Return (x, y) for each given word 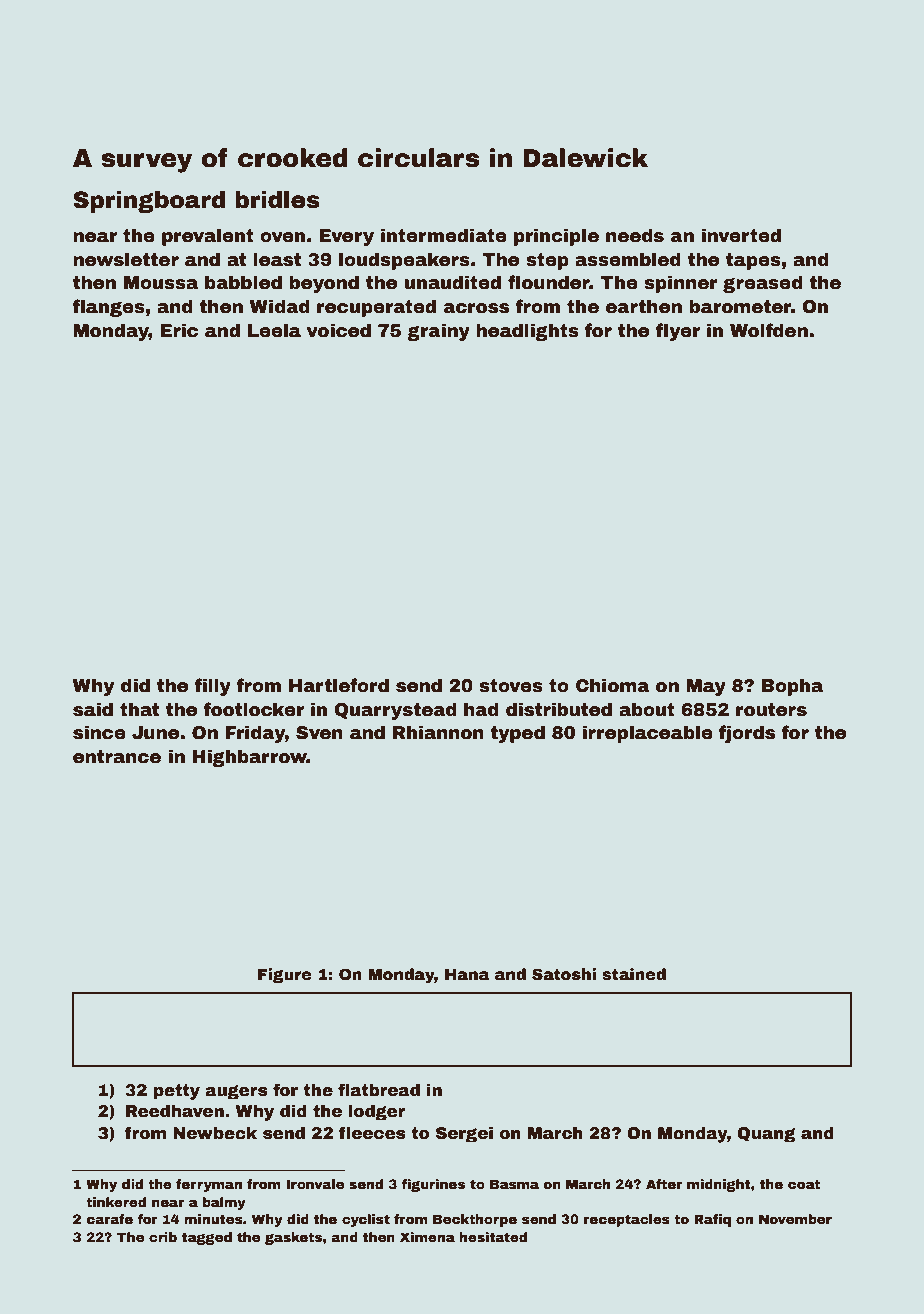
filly (212, 687)
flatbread (379, 1090)
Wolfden (769, 330)
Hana (467, 975)
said (93, 709)
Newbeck (215, 1133)
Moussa (161, 283)
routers (771, 710)
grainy (438, 332)
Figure (285, 976)
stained (634, 974)
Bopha (792, 687)
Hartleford (339, 685)
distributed (559, 709)
